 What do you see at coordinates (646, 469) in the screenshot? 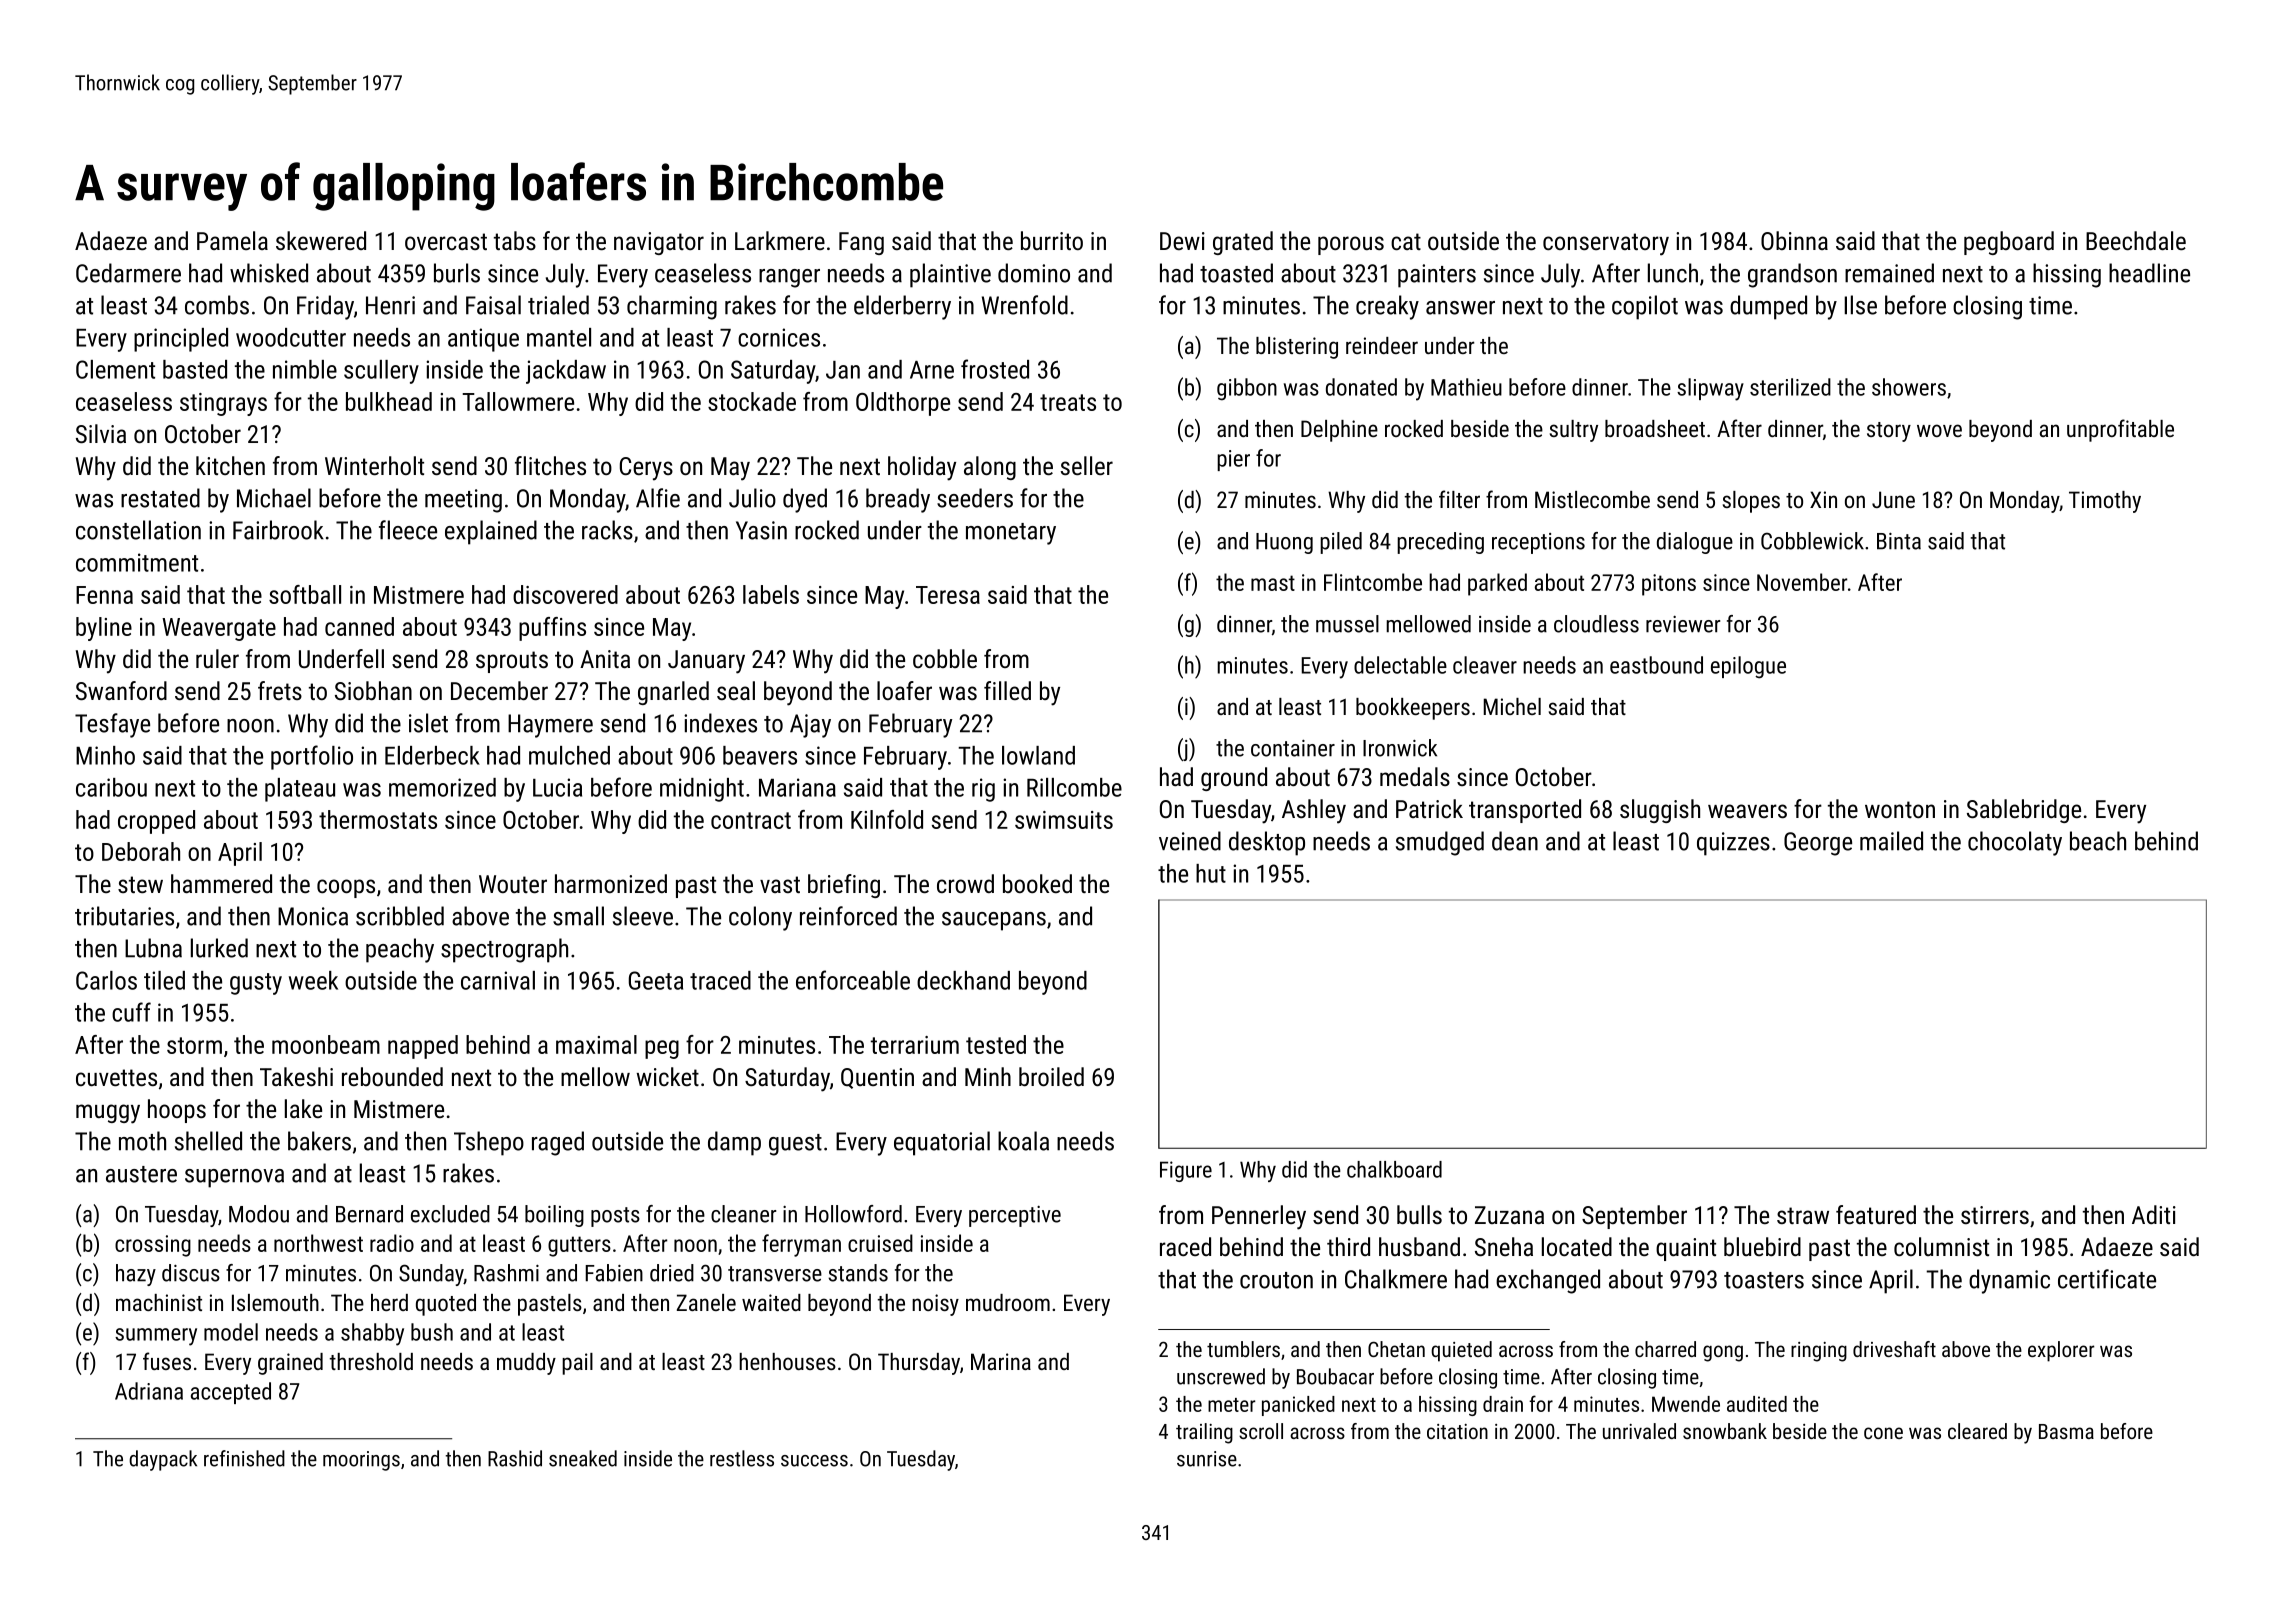
I see `Cerys` at bounding box center [646, 469].
